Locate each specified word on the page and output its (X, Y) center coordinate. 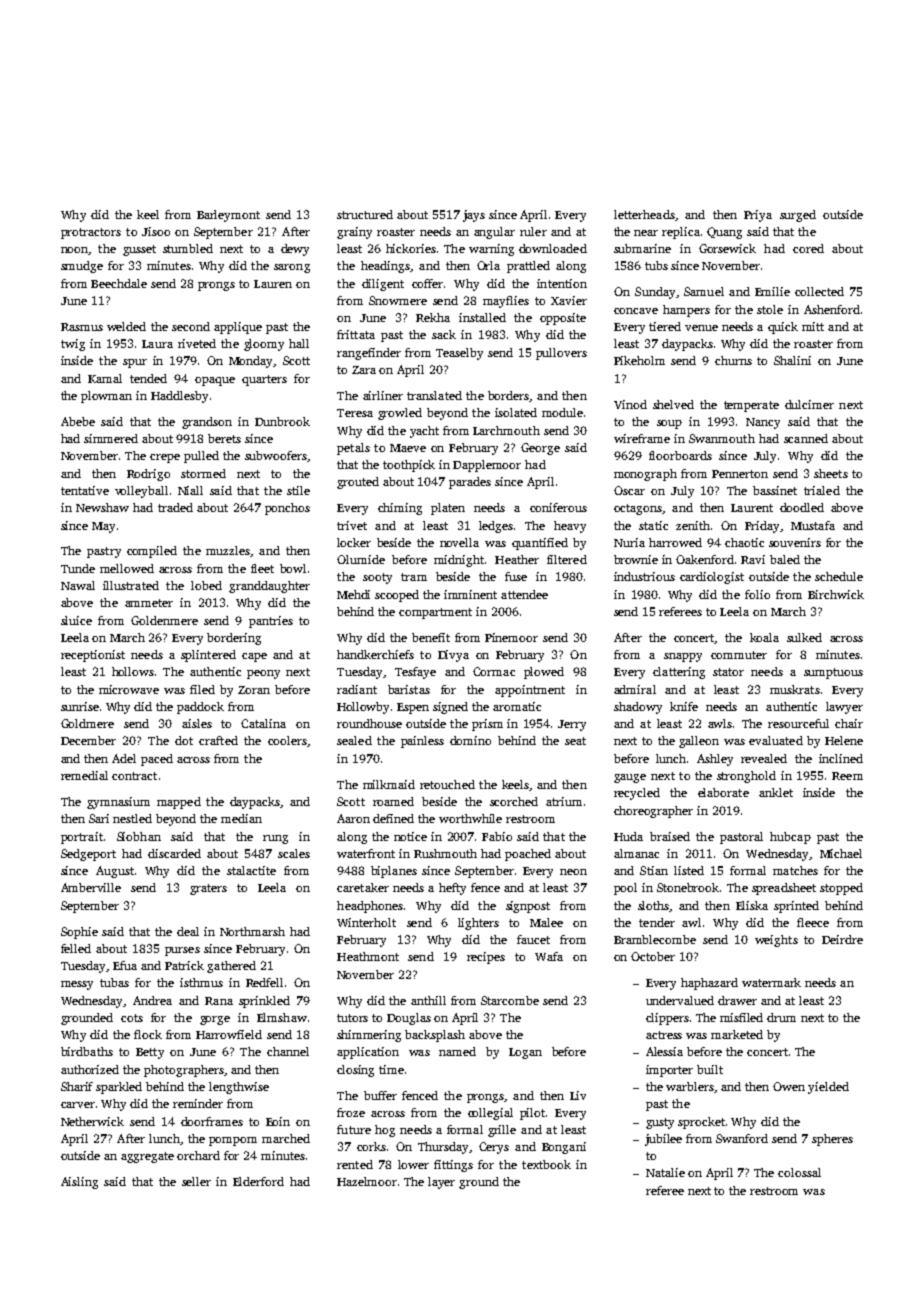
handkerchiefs (375, 654)
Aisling (79, 1183)
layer (441, 1183)
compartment (435, 613)
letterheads (644, 214)
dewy (295, 250)
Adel (124, 758)
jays (474, 216)
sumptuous (833, 673)
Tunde (78, 568)
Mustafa (813, 525)
